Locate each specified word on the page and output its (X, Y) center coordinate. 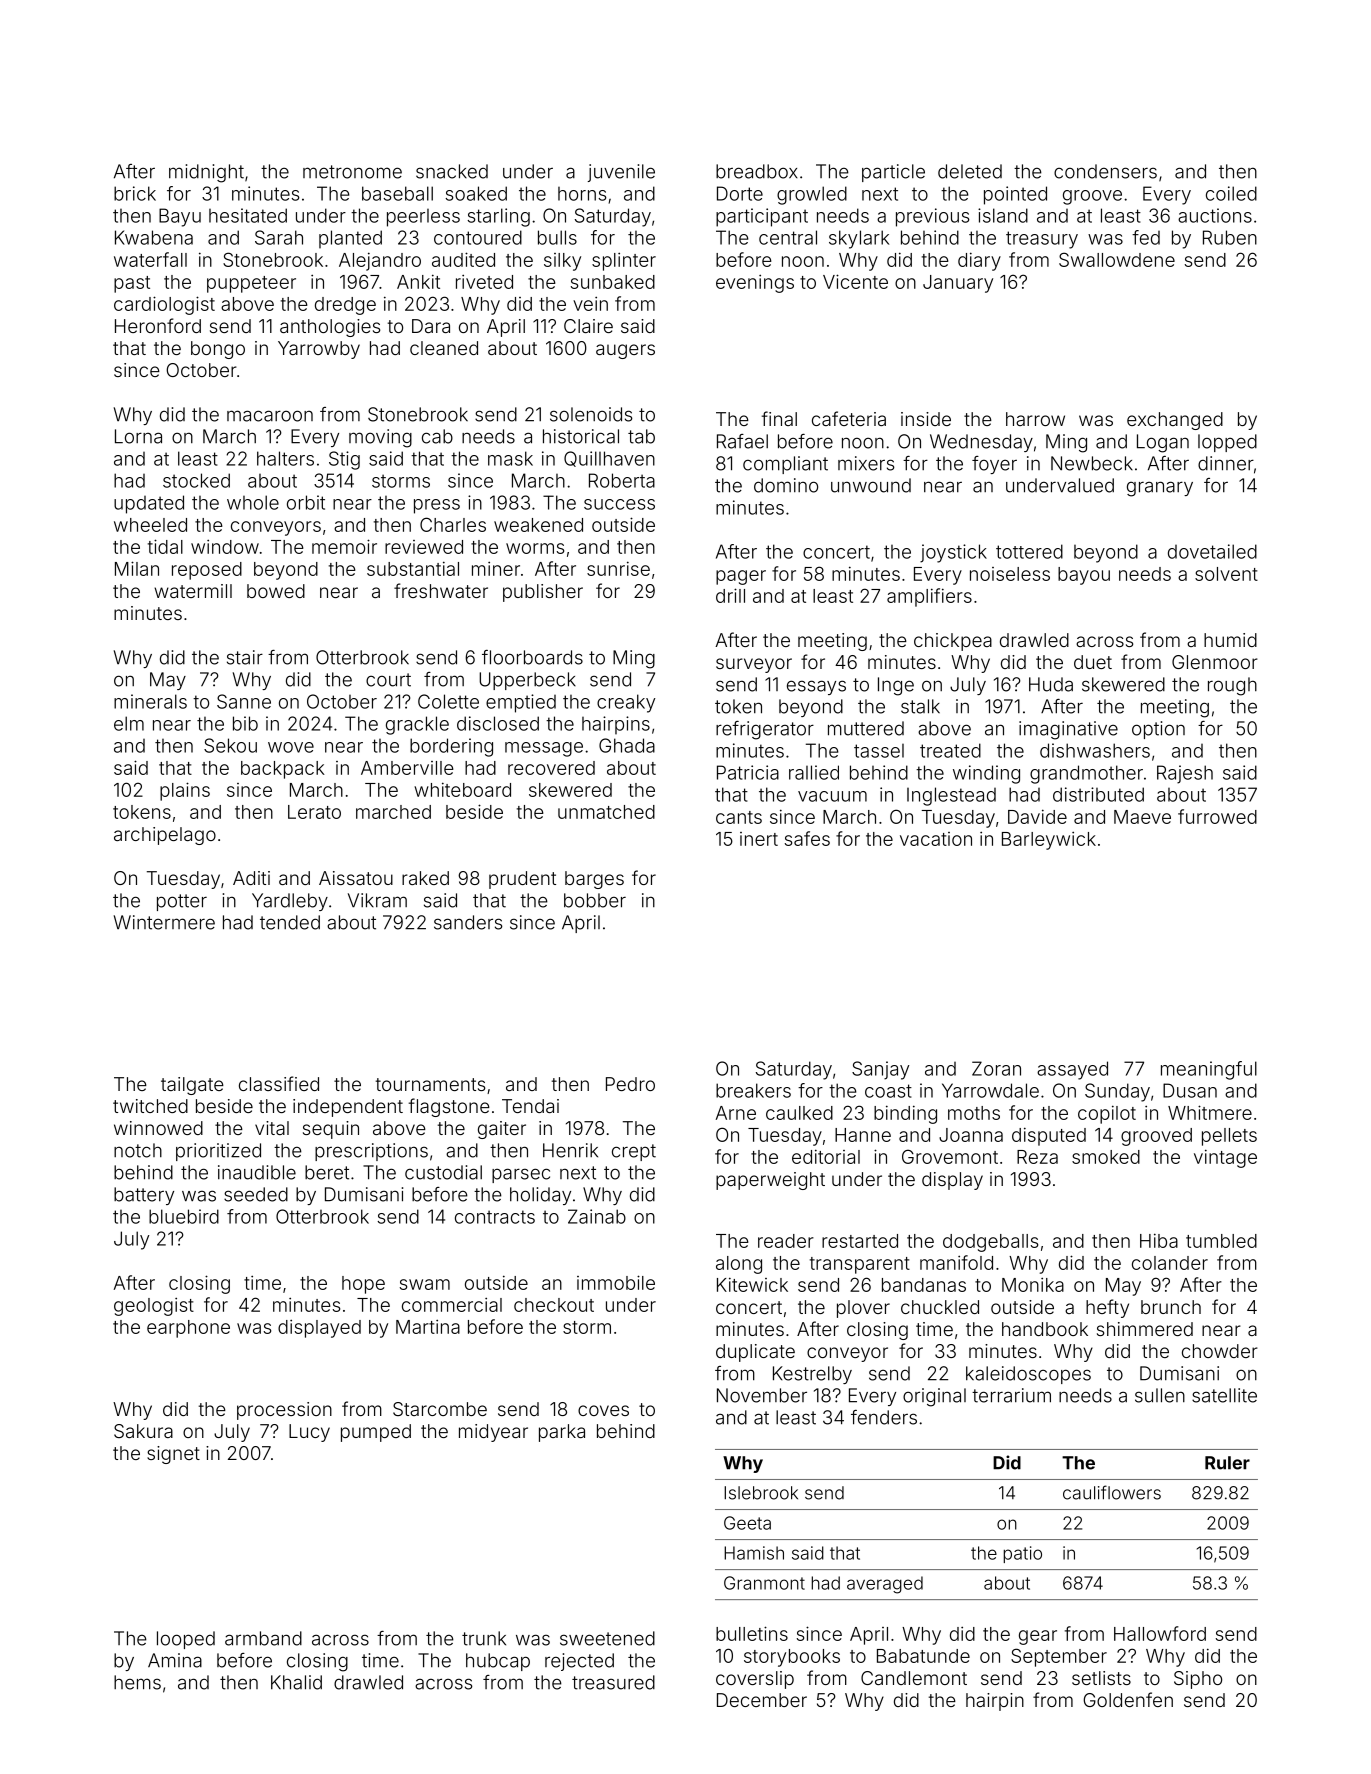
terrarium (1011, 1395)
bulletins (752, 1633)
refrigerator (765, 730)
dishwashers (1095, 750)
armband (263, 1638)
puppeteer (251, 284)
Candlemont (914, 1678)
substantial (413, 568)
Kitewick (752, 1284)
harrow (1035, 419)
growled (812, 195)
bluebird (184, 1216)
